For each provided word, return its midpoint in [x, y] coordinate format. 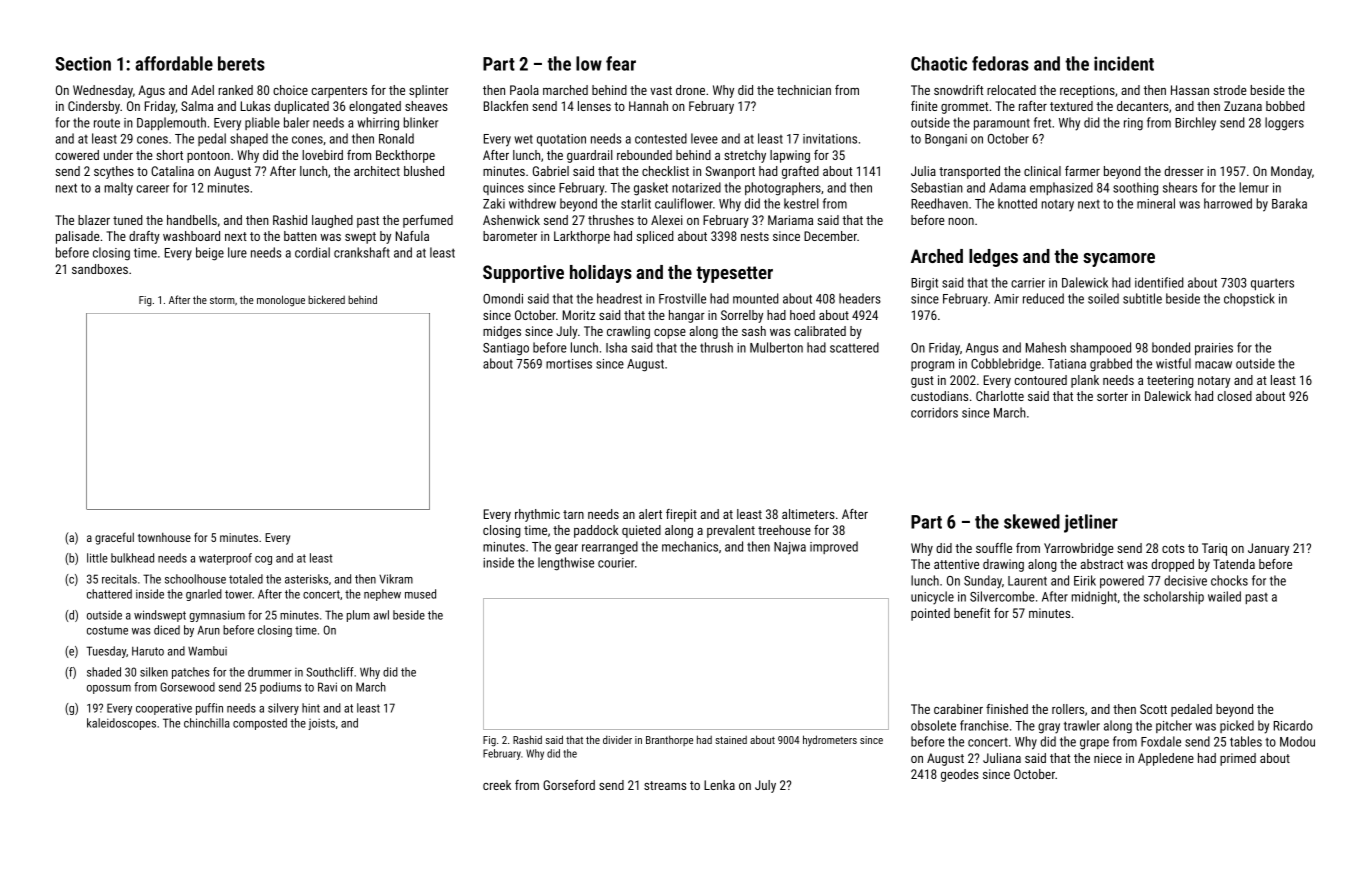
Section [83, 63]
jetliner [1091, 523]
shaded [104, 672]
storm [222, 300]
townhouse [164, 537]
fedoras [1000, 63]
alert [650, 514]
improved [834, 547]
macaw [1213, 365]
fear [621, 63]
